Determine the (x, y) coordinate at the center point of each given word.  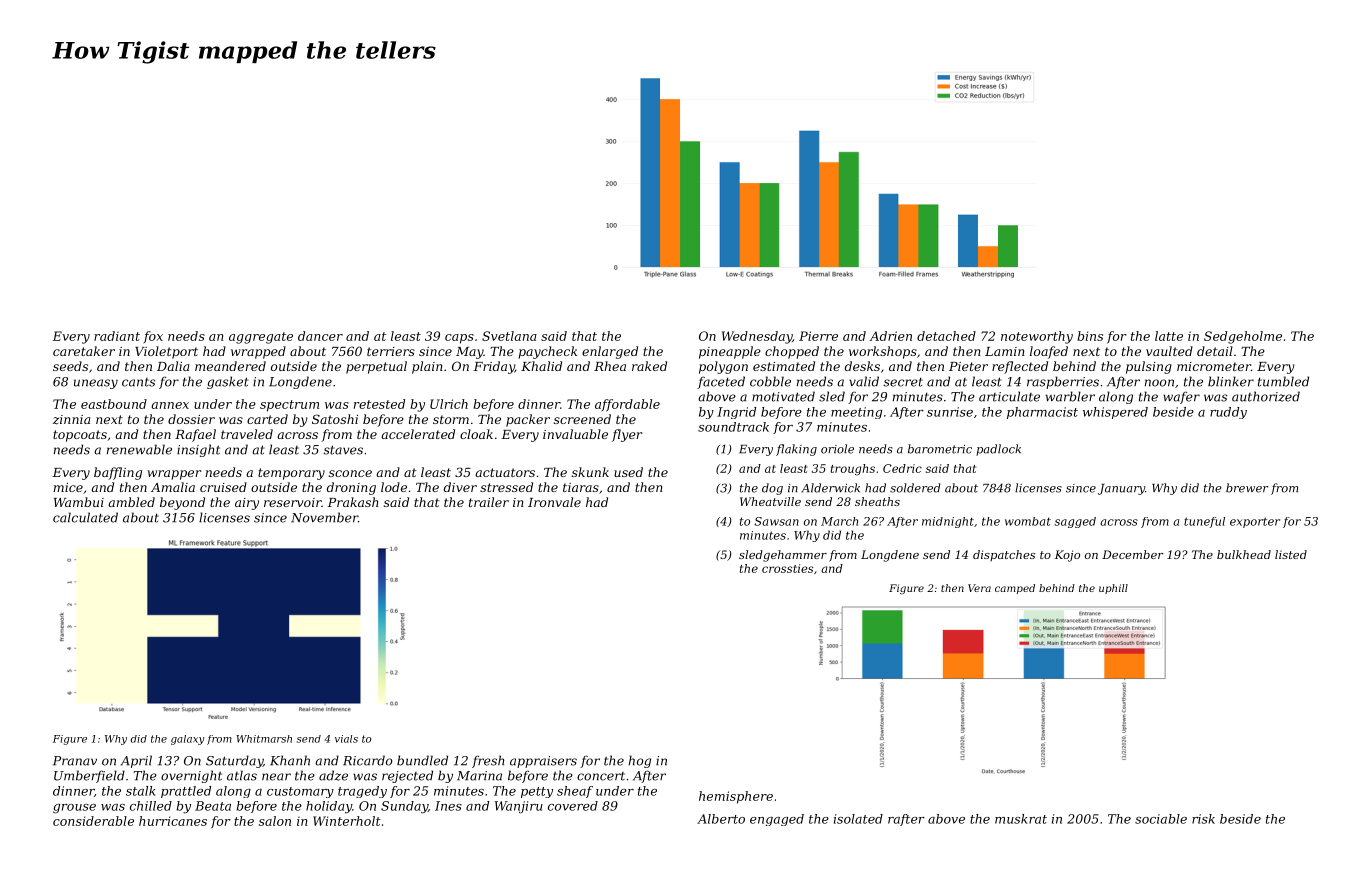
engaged (777, 820)
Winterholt (347, 821)
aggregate (261, 338)
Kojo (1067, 556)
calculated (85, 517)
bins (1090, 336)
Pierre (818, 336)
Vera (979, 588)
